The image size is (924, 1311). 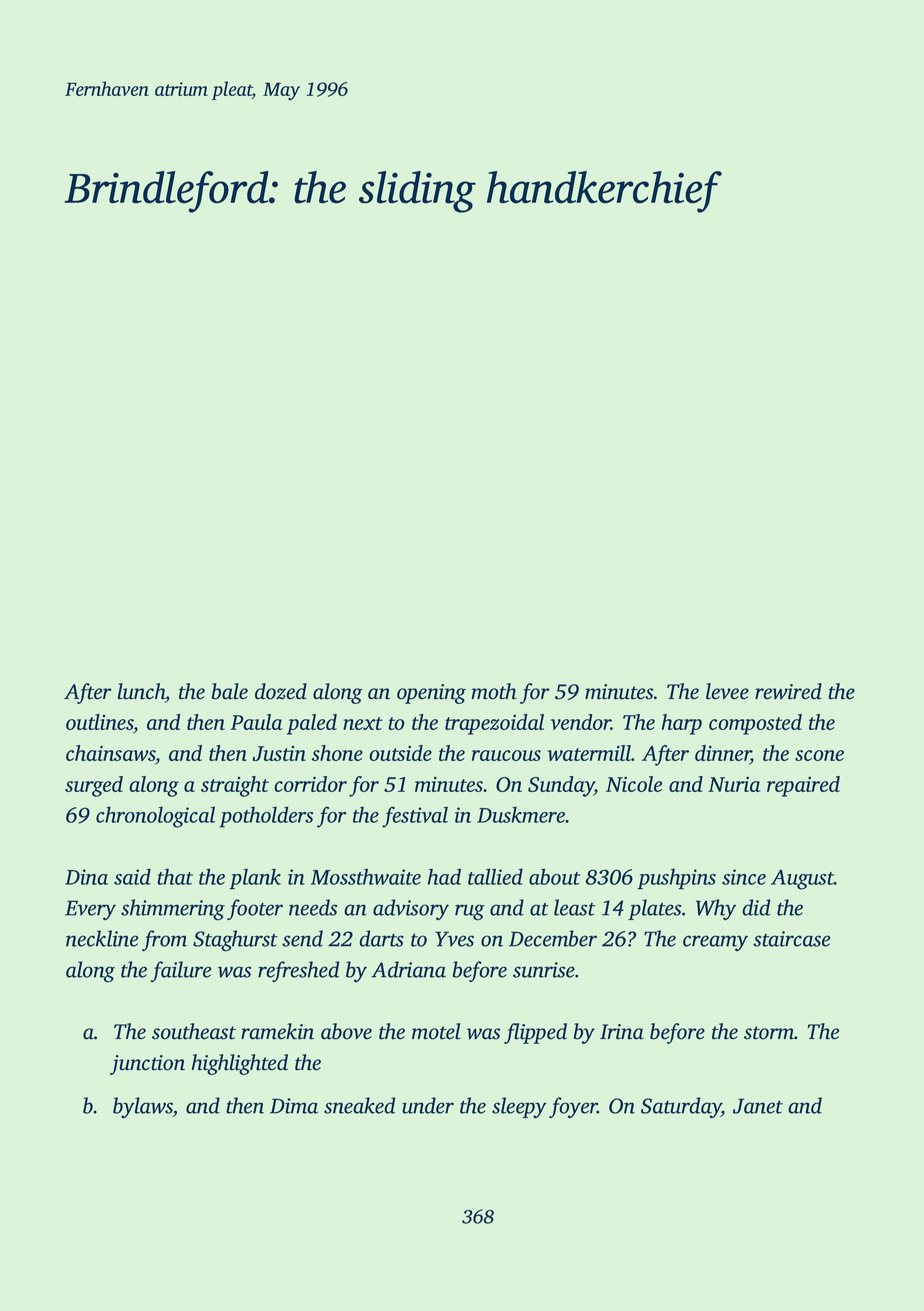 I want to click on Saturday, so click(x=681, y=1107).
